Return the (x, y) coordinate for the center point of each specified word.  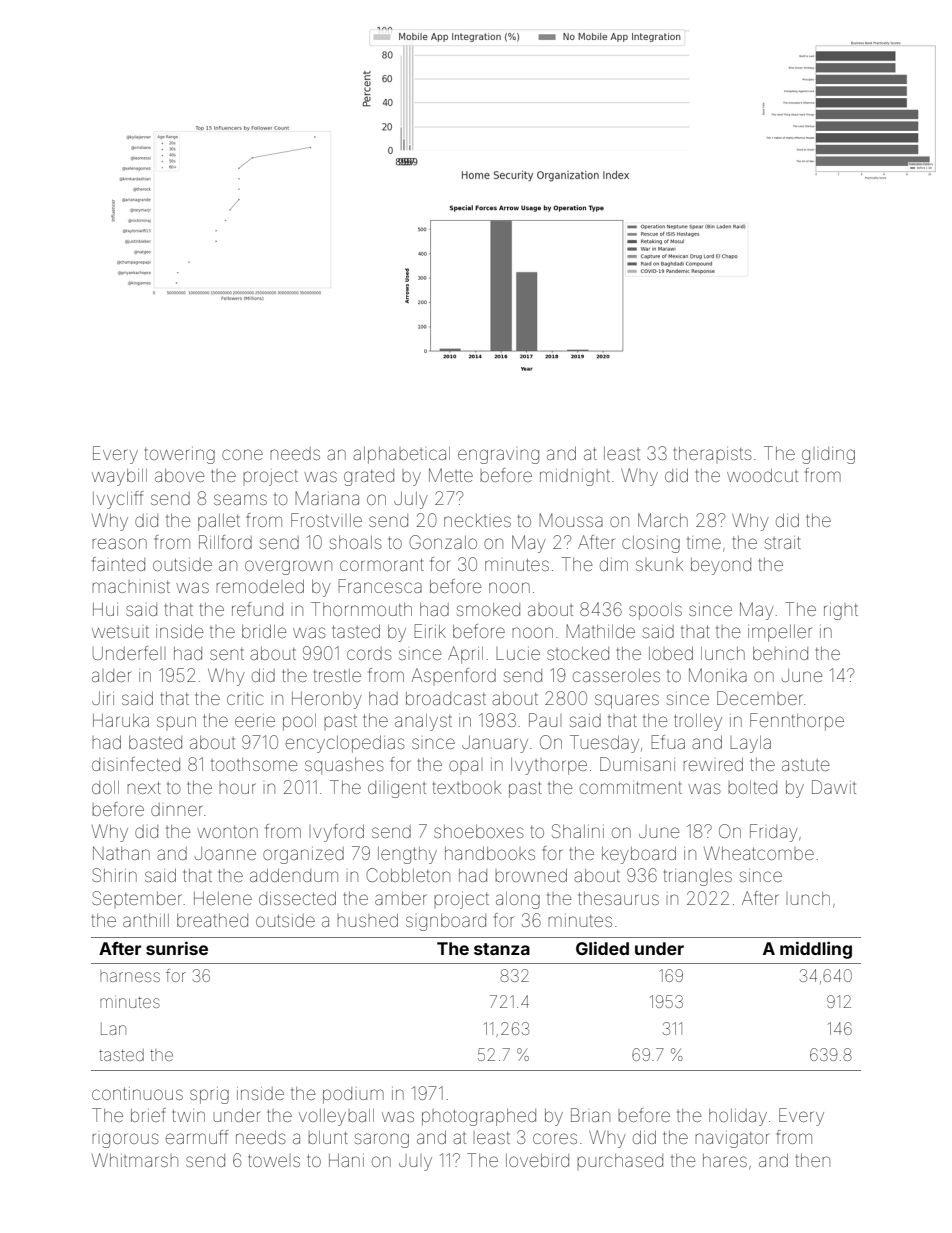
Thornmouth (361, 609)
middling (816, 950)
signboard (446, 922)
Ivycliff (118, 500)
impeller (780, 633)
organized (303, 855)
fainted (118, 564)
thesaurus (618, 898)
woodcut (762, 475)
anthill (146, 920)
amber (401, 898)
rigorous (125, 1140)
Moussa (571, 520)
